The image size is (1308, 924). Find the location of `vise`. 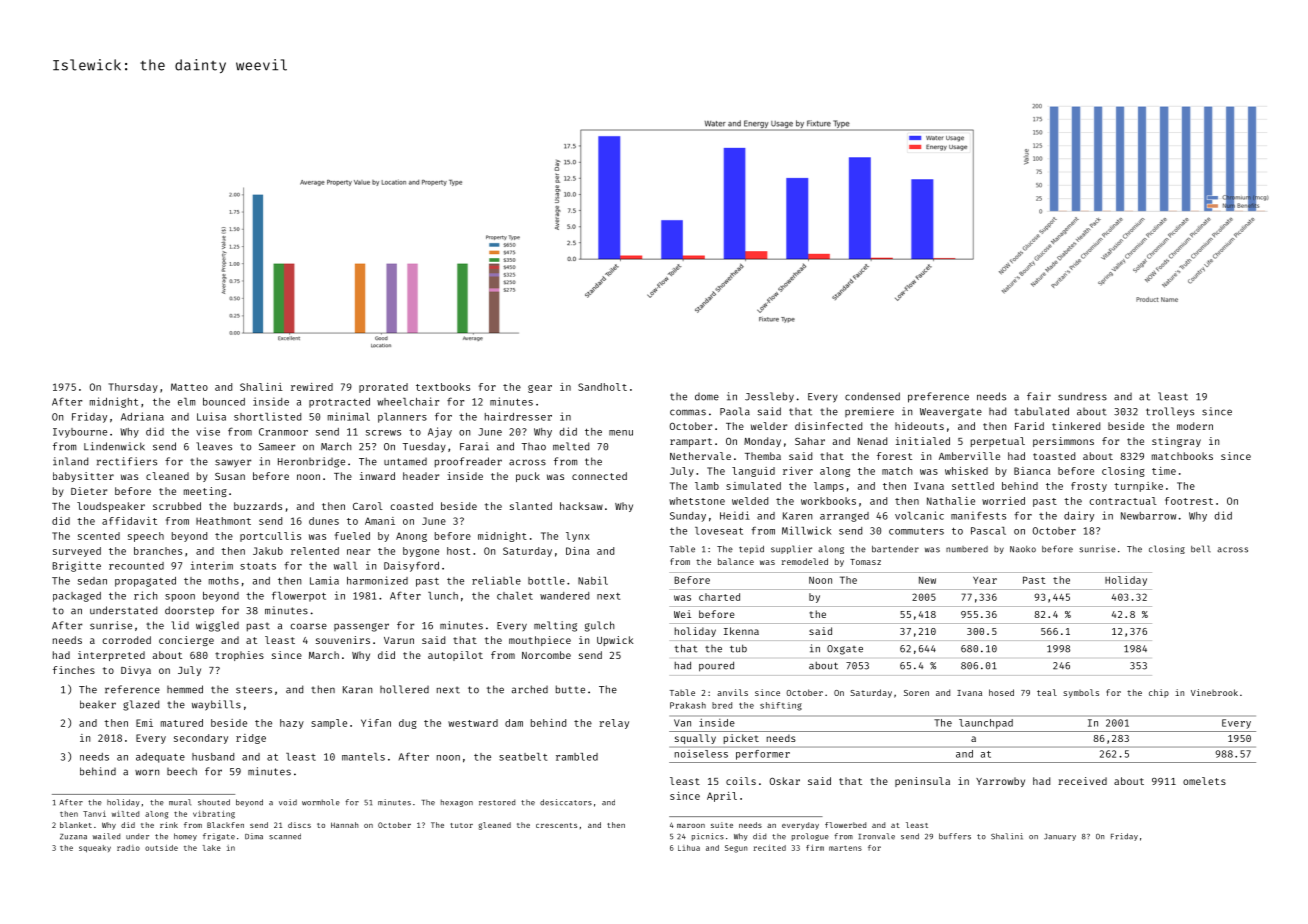

vise is located at coordinates (208, 431).
